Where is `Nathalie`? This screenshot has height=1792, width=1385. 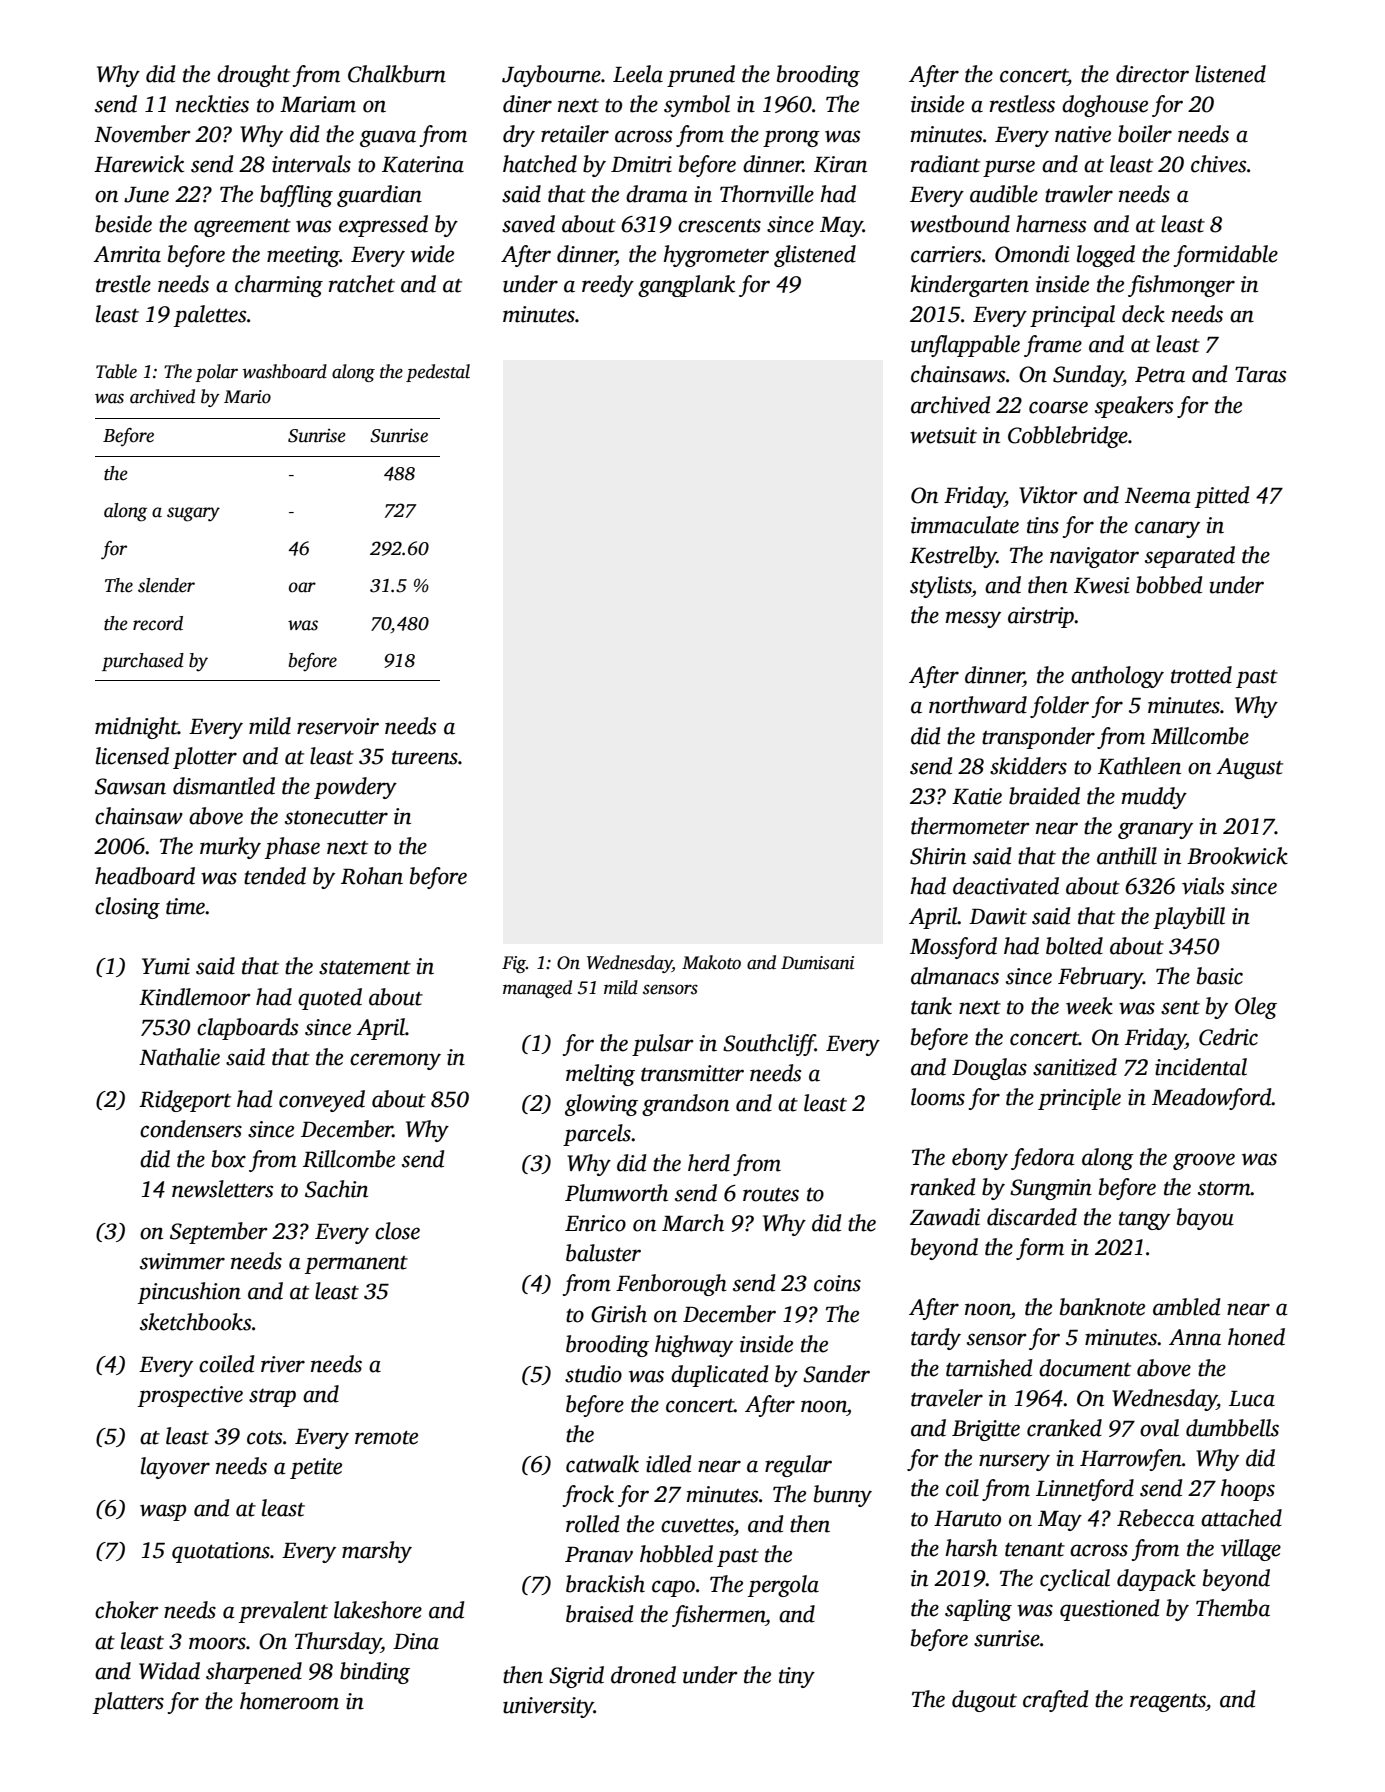 Nathalie is located at coordinates (179, 1057).
